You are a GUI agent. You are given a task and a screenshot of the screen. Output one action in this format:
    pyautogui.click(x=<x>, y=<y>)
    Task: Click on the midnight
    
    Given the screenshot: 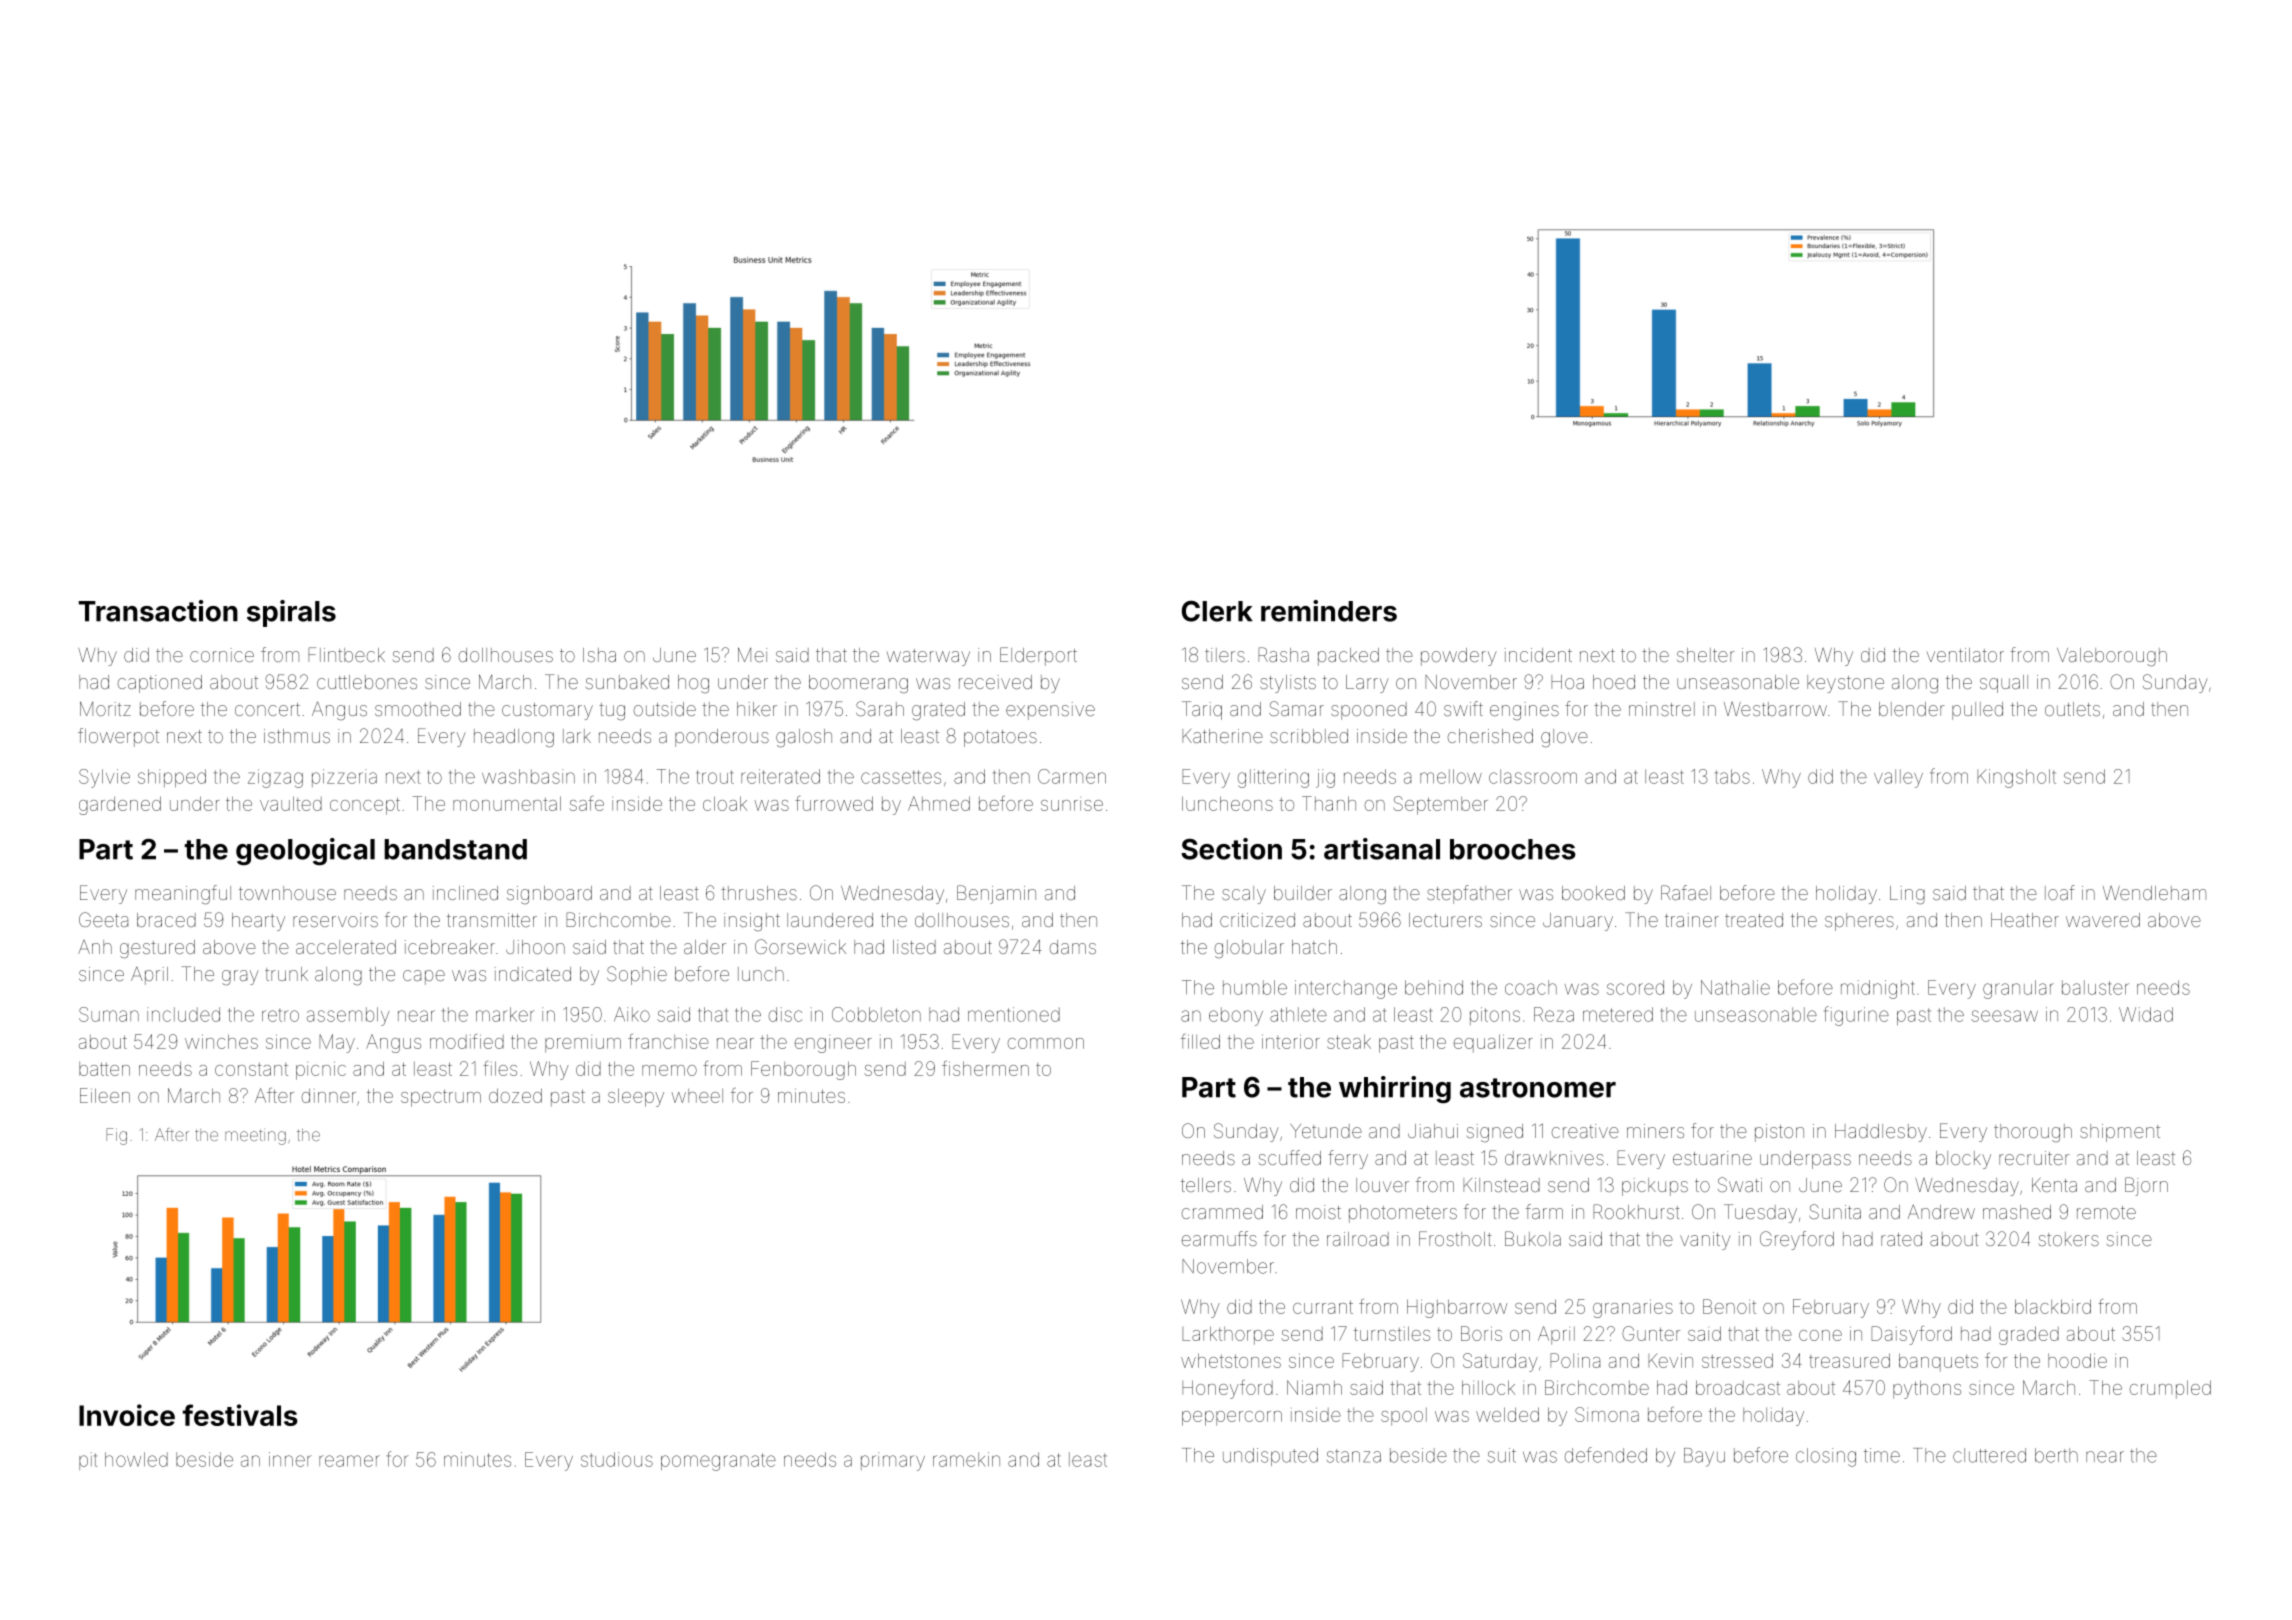 What is the action you would take?
    pyautogui.click(x=1878, y=989)
